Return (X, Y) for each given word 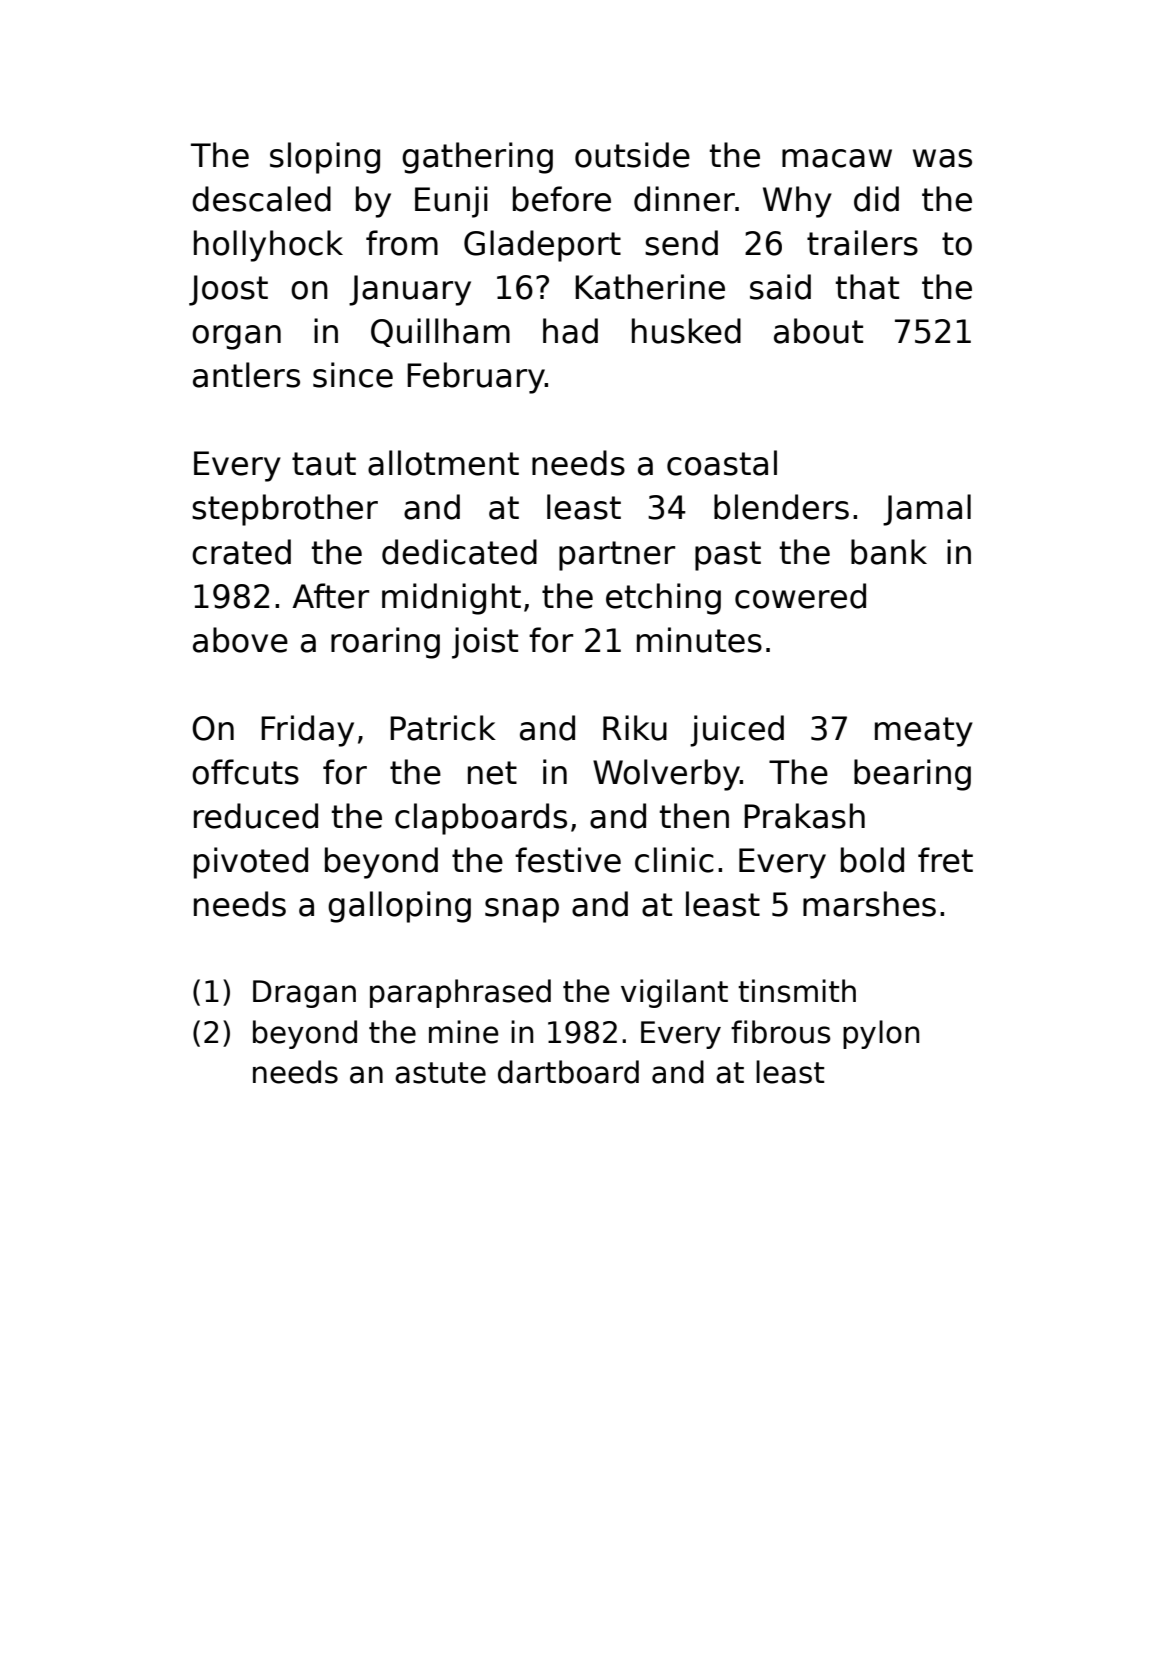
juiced (737, 731)
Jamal (927, 510)
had (570, 331)
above (240, 640)
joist (485, 643)
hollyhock (268, 246)
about (818, 331)
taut (324, 464)
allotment (443, 463)
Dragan (304, 994)
